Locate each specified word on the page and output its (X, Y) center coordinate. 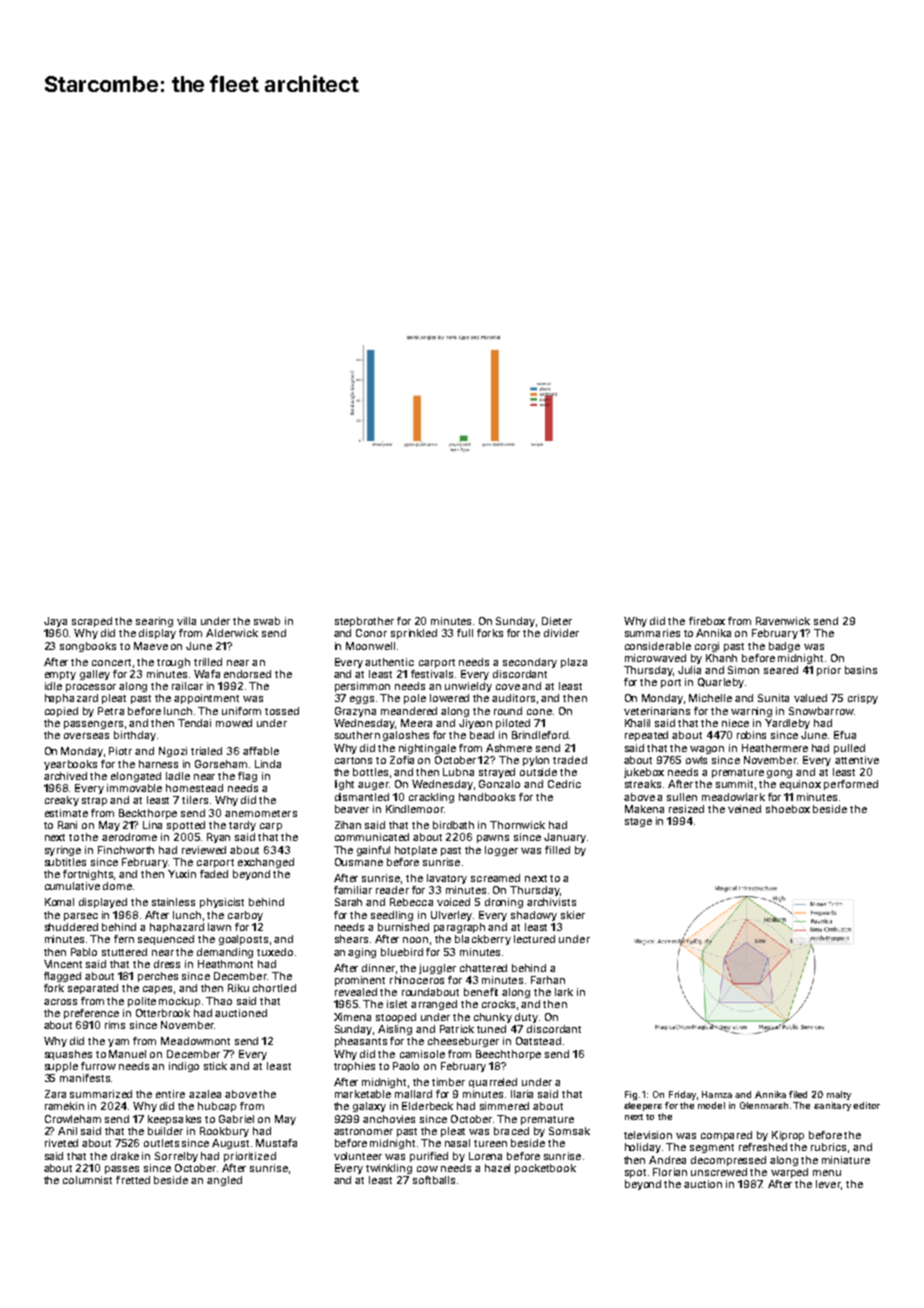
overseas (86, 736)
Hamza (717, 1094)
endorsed (247, 674)
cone (539, 712)
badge (784, 647)
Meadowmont (195, 1041)
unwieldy (468, 687)
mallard (413, 1094)
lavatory (447, 879)
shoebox (788, 809)
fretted (133, 1180)
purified (429, 1157)
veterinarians (657, 711)
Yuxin (182, 874)
